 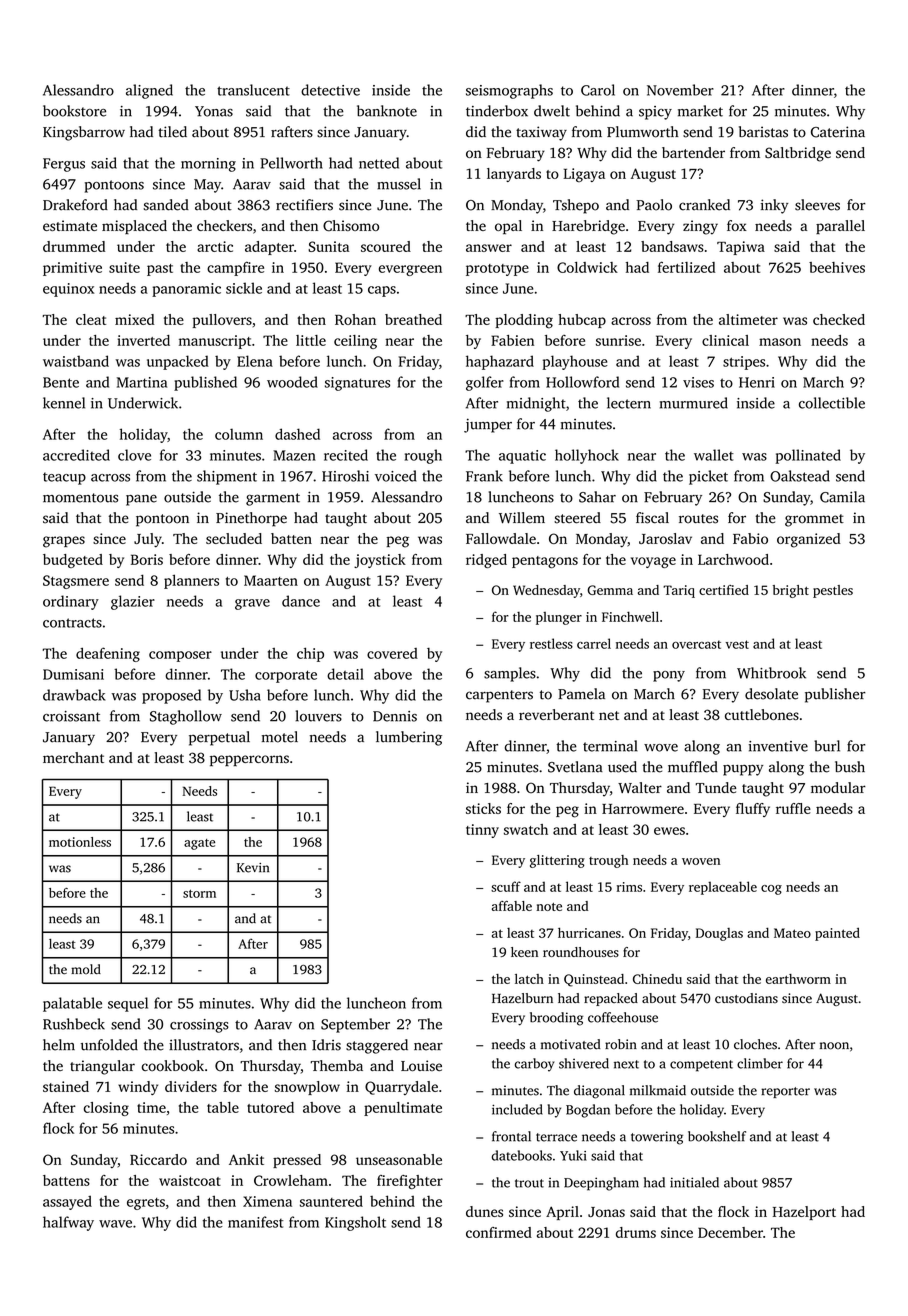 I want to click on aligned, so click(x=149, y=91).
